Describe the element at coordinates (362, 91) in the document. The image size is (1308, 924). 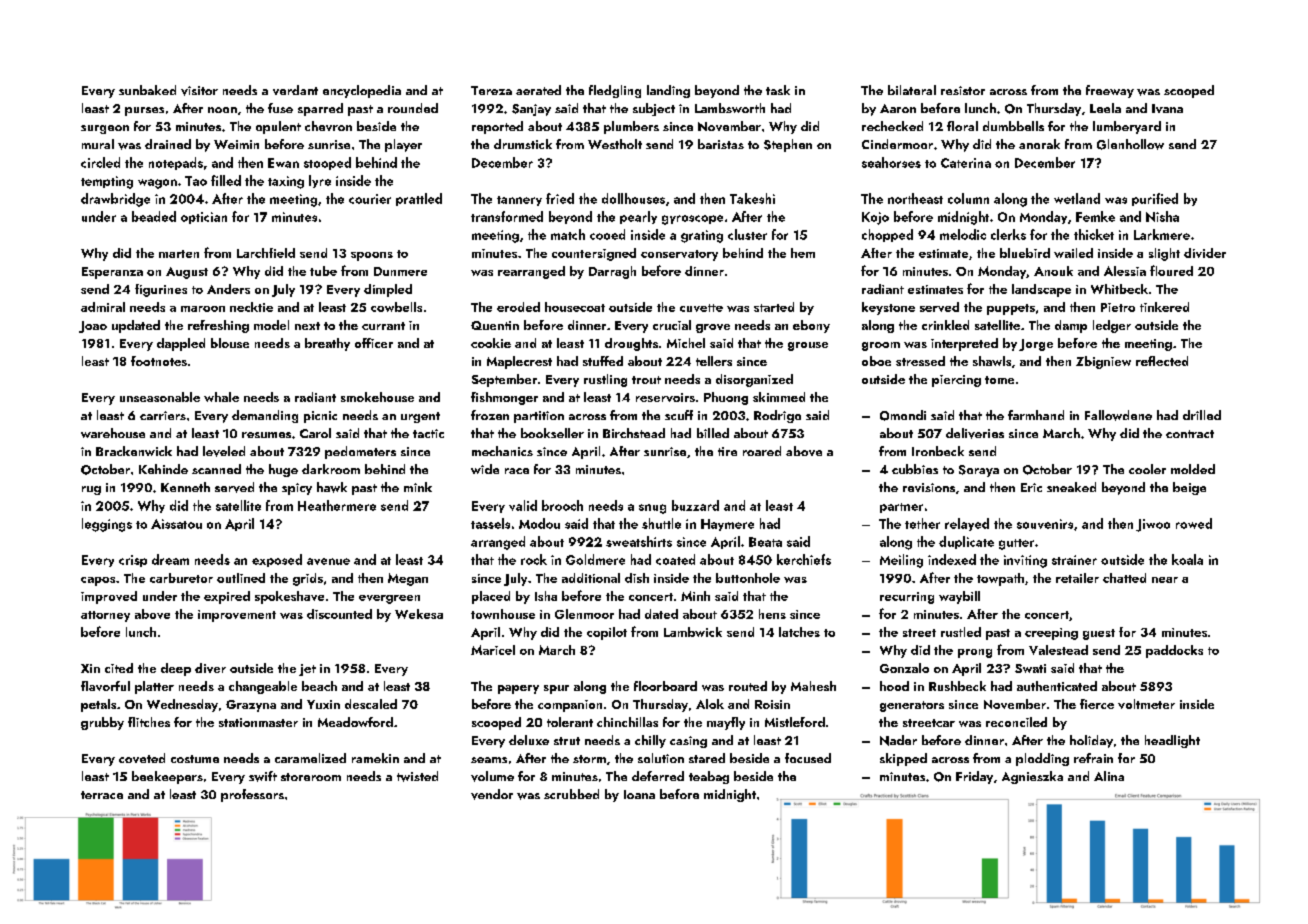
I see `encyclopedia` at that location.
